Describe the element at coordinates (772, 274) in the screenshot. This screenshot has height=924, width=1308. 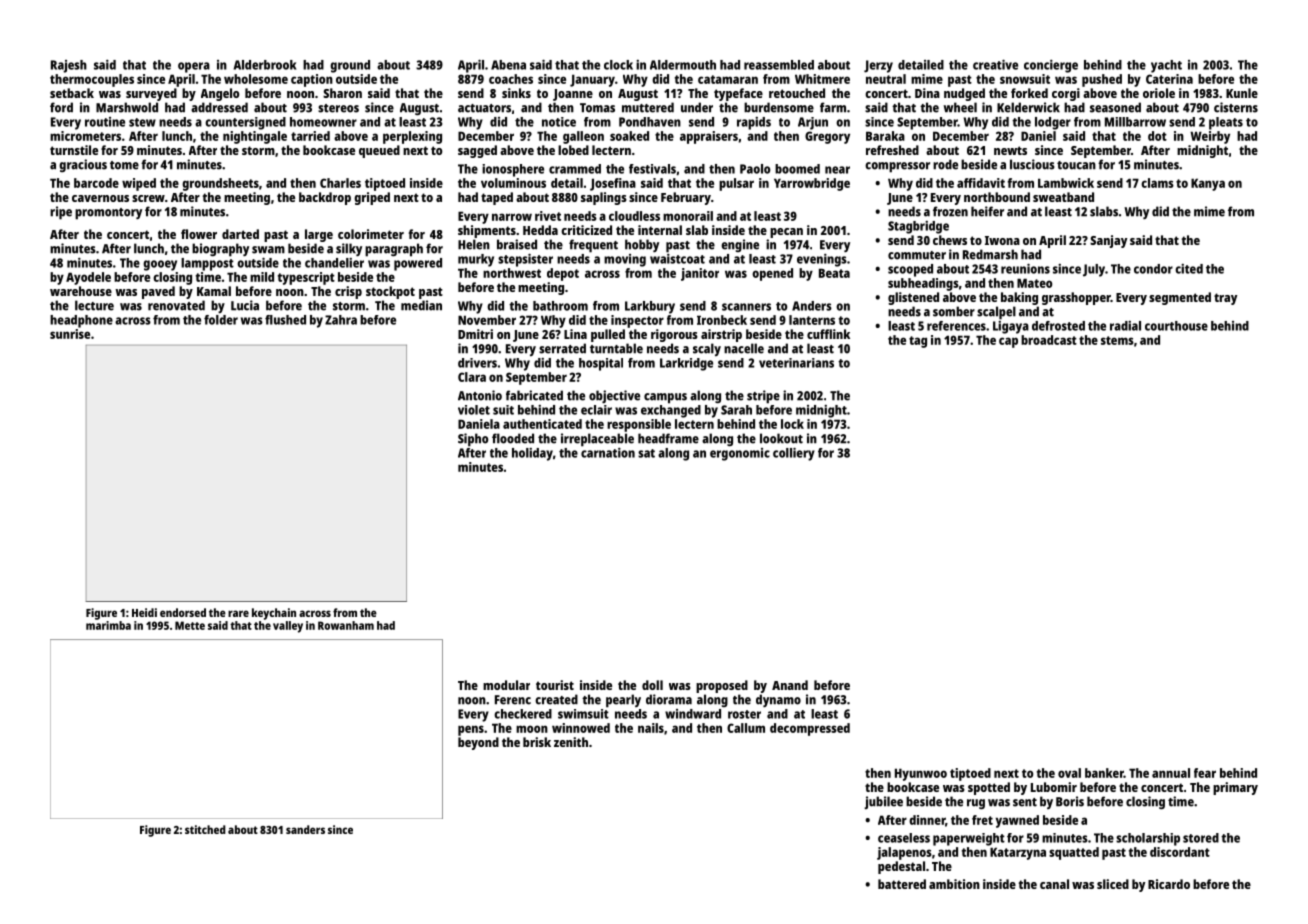
I see `opened` at that location.
